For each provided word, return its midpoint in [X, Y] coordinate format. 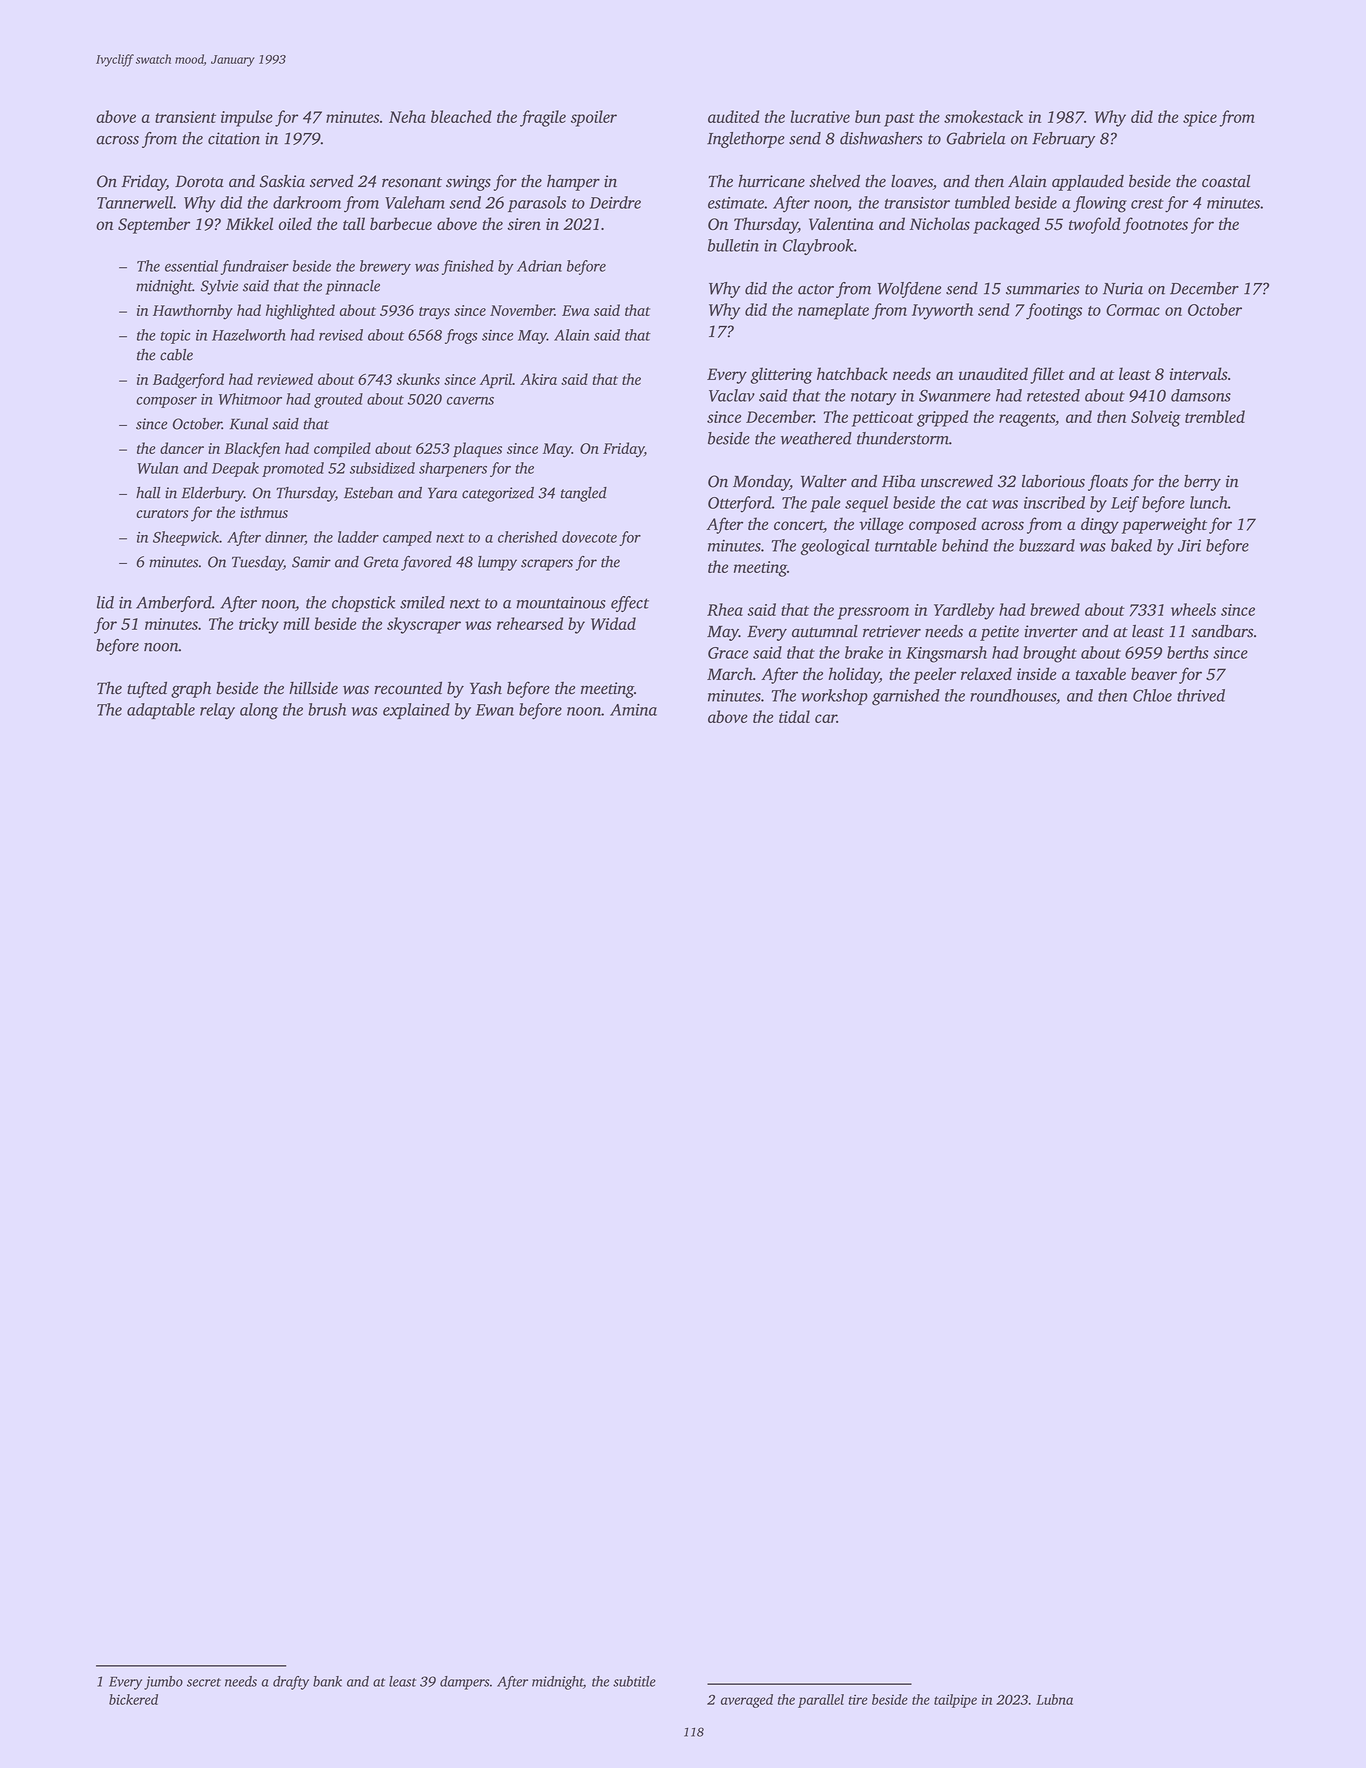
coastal [1226, 181]
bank [327, 1681]
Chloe [1152, 695]
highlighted [300, 312]
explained [416, 711]
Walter [824, 481]
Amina [633, 710]
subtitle [634, 1681]
